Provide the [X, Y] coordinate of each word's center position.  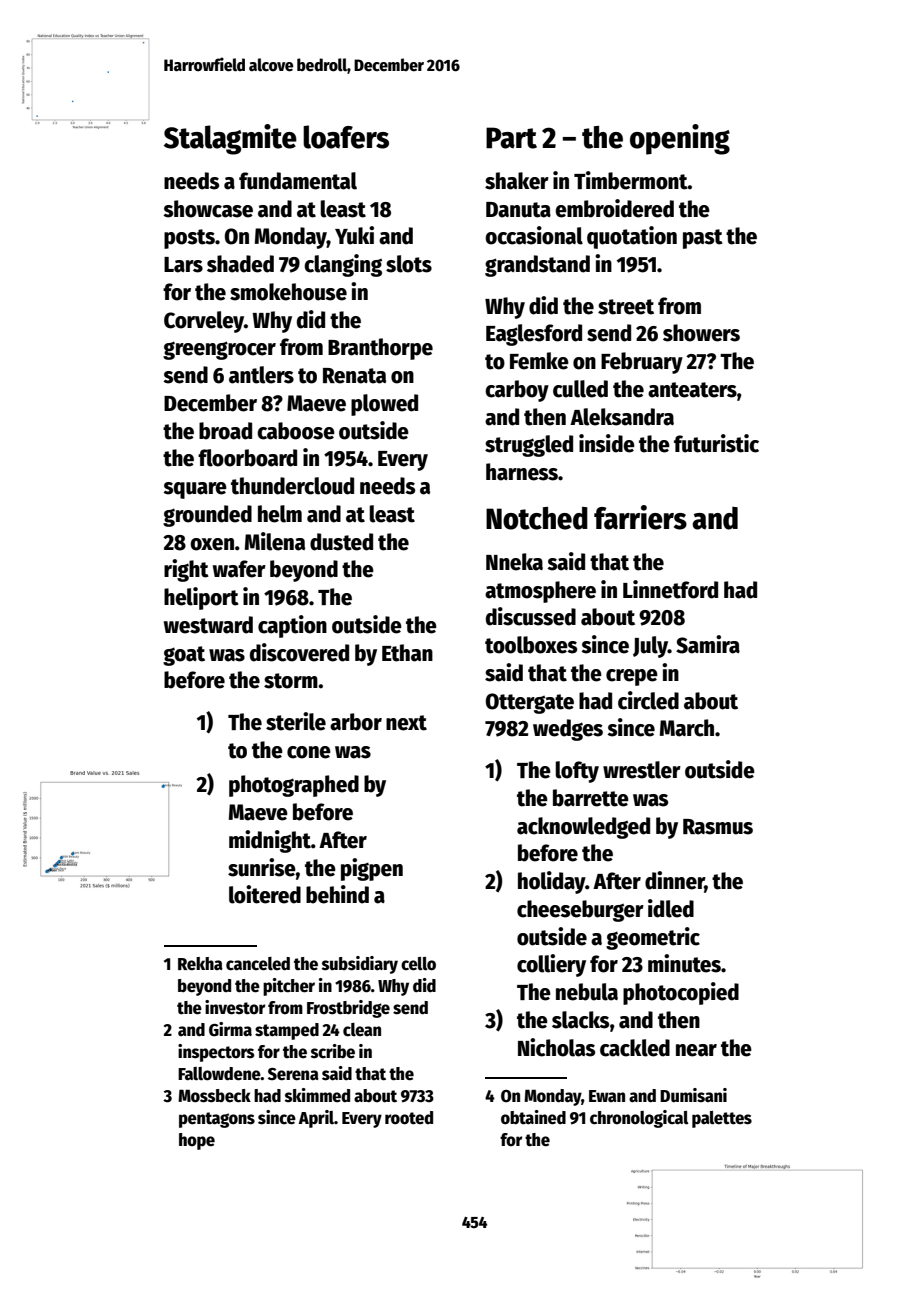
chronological [639, 1119]
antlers [261, 375]
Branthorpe [380, 349]
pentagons [217, 1120]
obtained [533, 1117]
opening [680, 139]
